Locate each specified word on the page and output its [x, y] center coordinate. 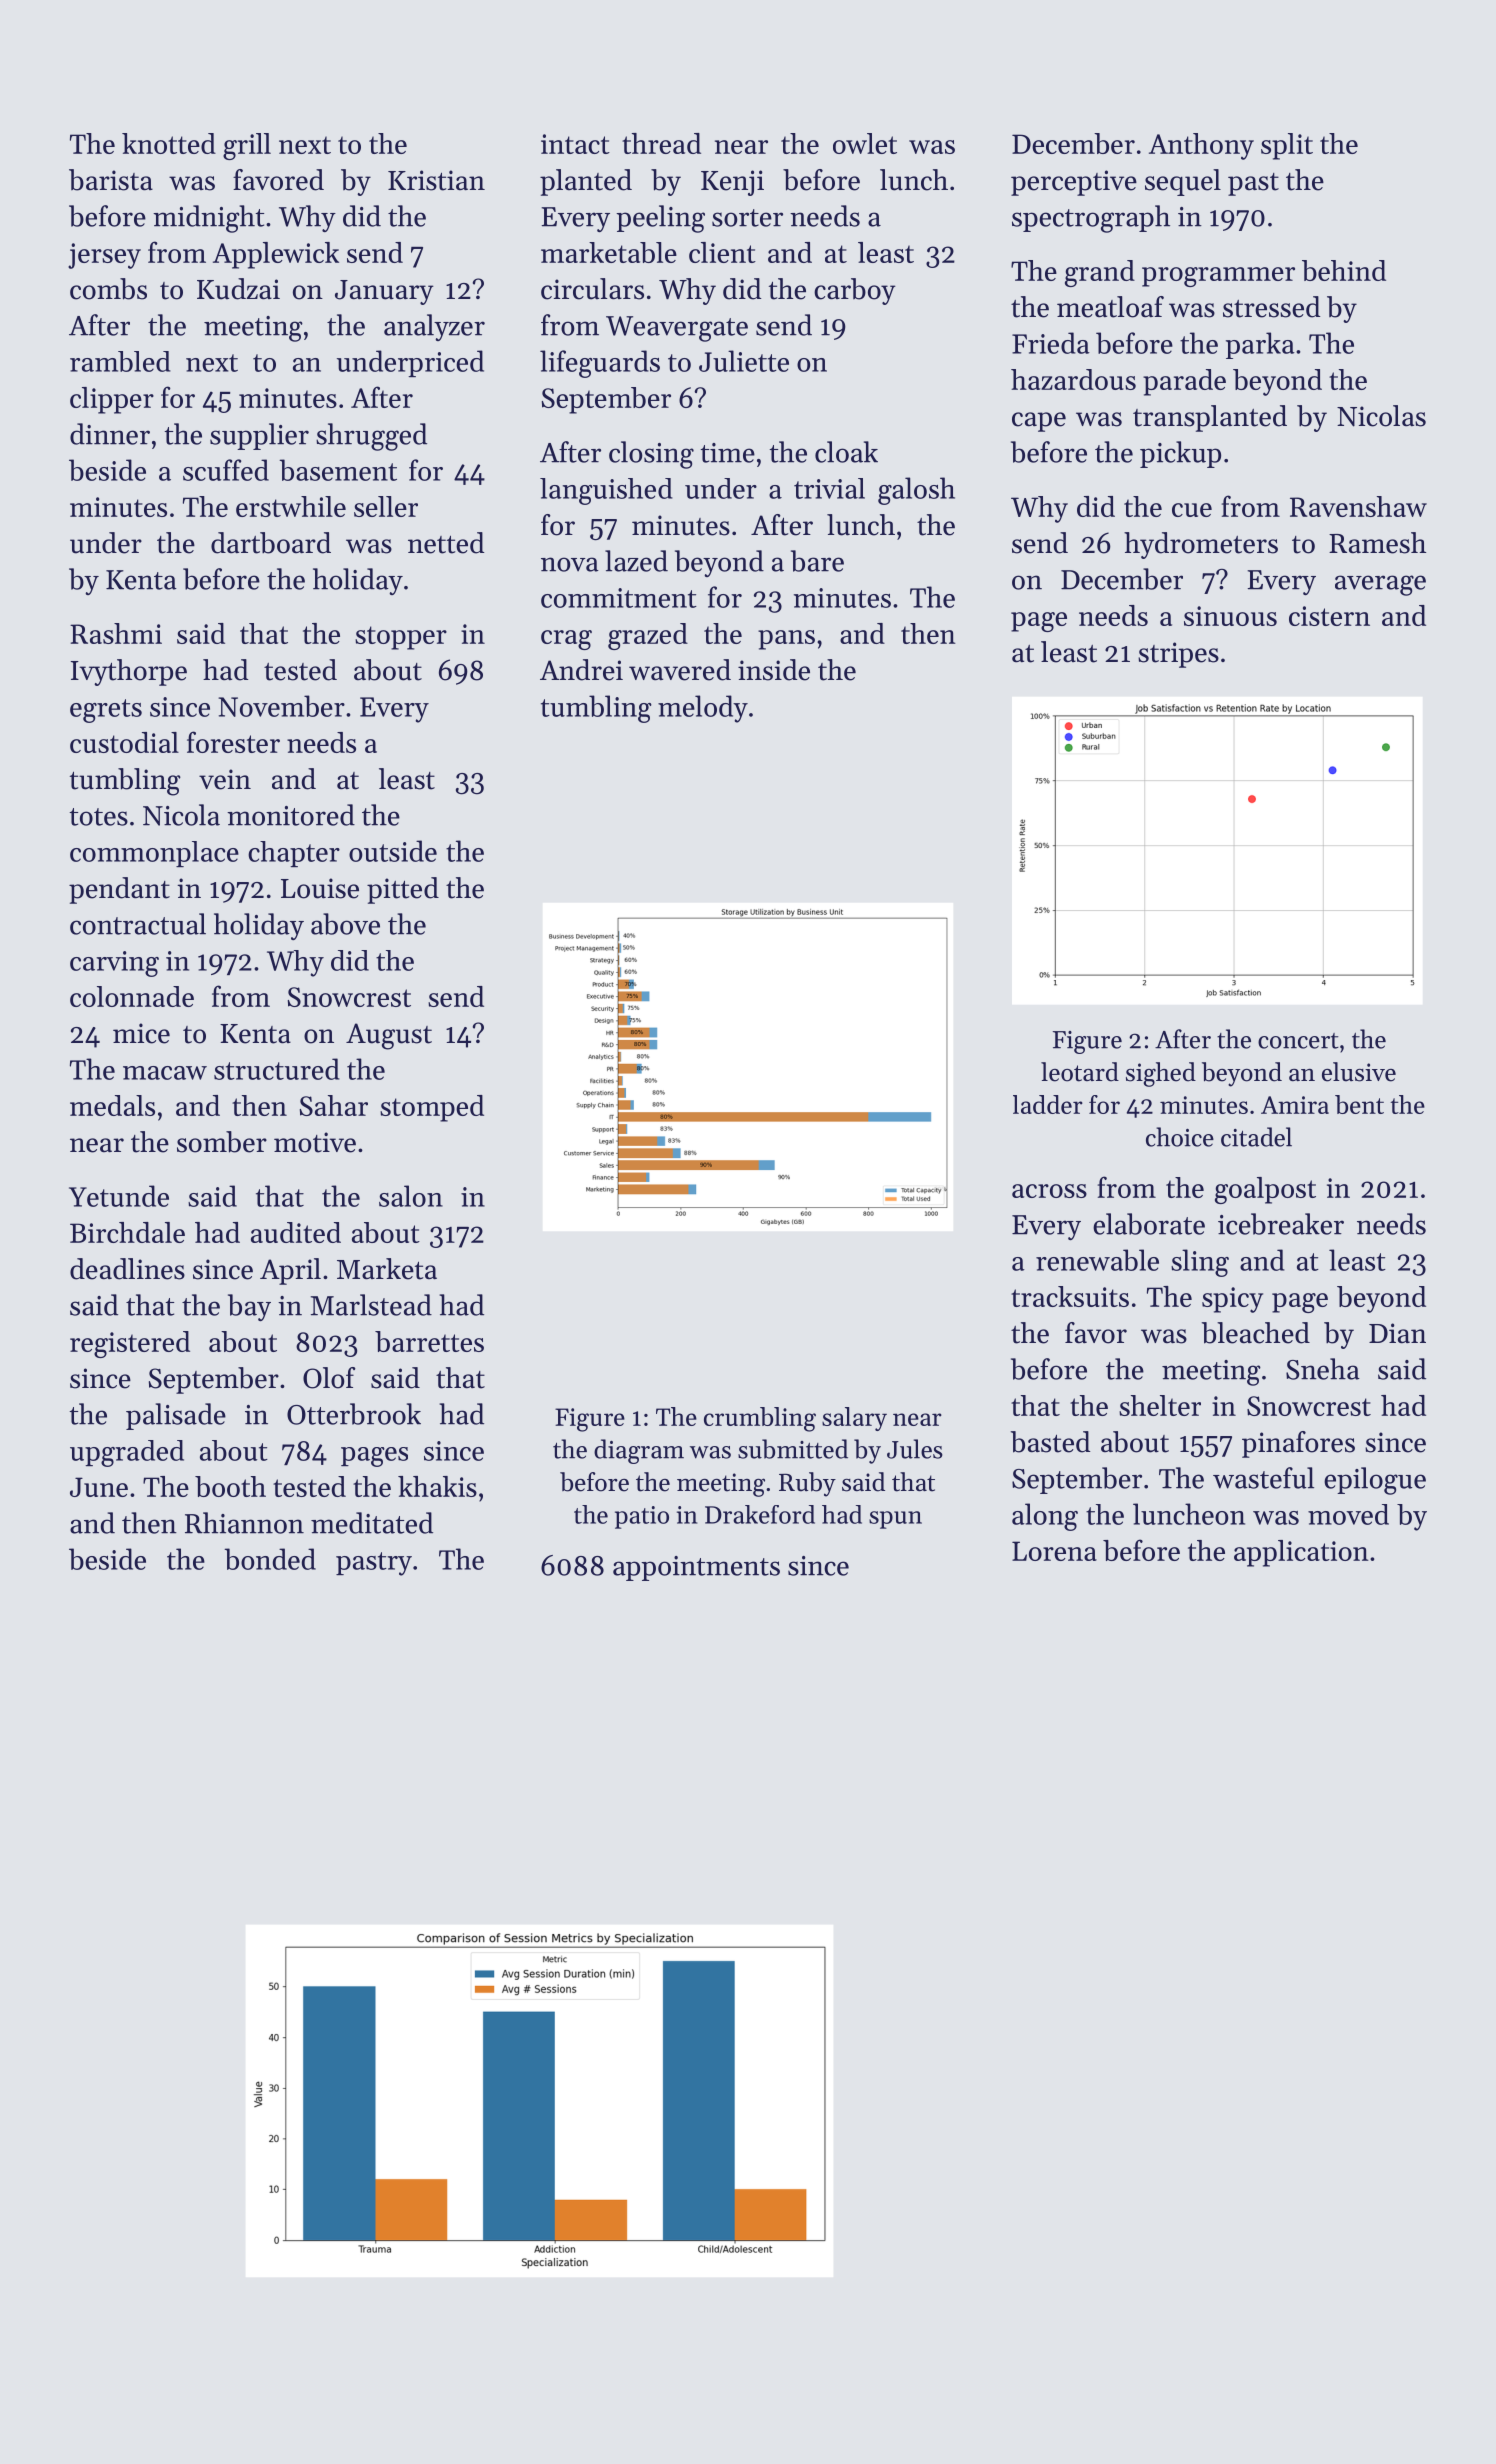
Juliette [744, 361]
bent [1359, 1104]
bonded [270, 1559]
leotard [1080, 1072]
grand [1100, 273]
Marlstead [371, 1305]
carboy [855, 291]
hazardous [1073, 379]
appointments [696, 1568]
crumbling [760, 1419]
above [345, 924]
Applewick [276, 255]
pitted [403, 890]
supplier [259, 436]
